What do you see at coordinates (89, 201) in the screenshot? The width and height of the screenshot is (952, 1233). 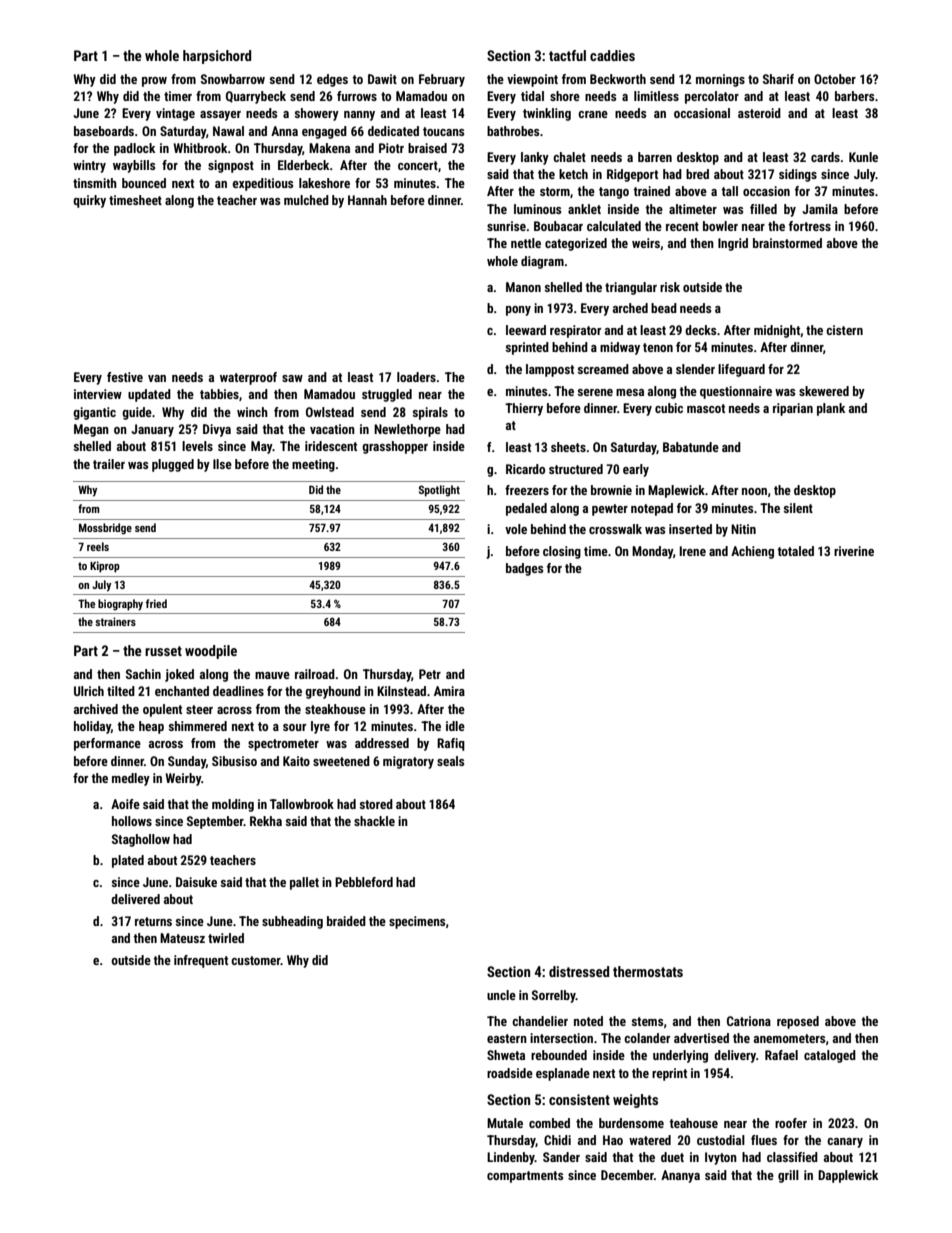 I see `quirky` at bounding box center [89, 201].
